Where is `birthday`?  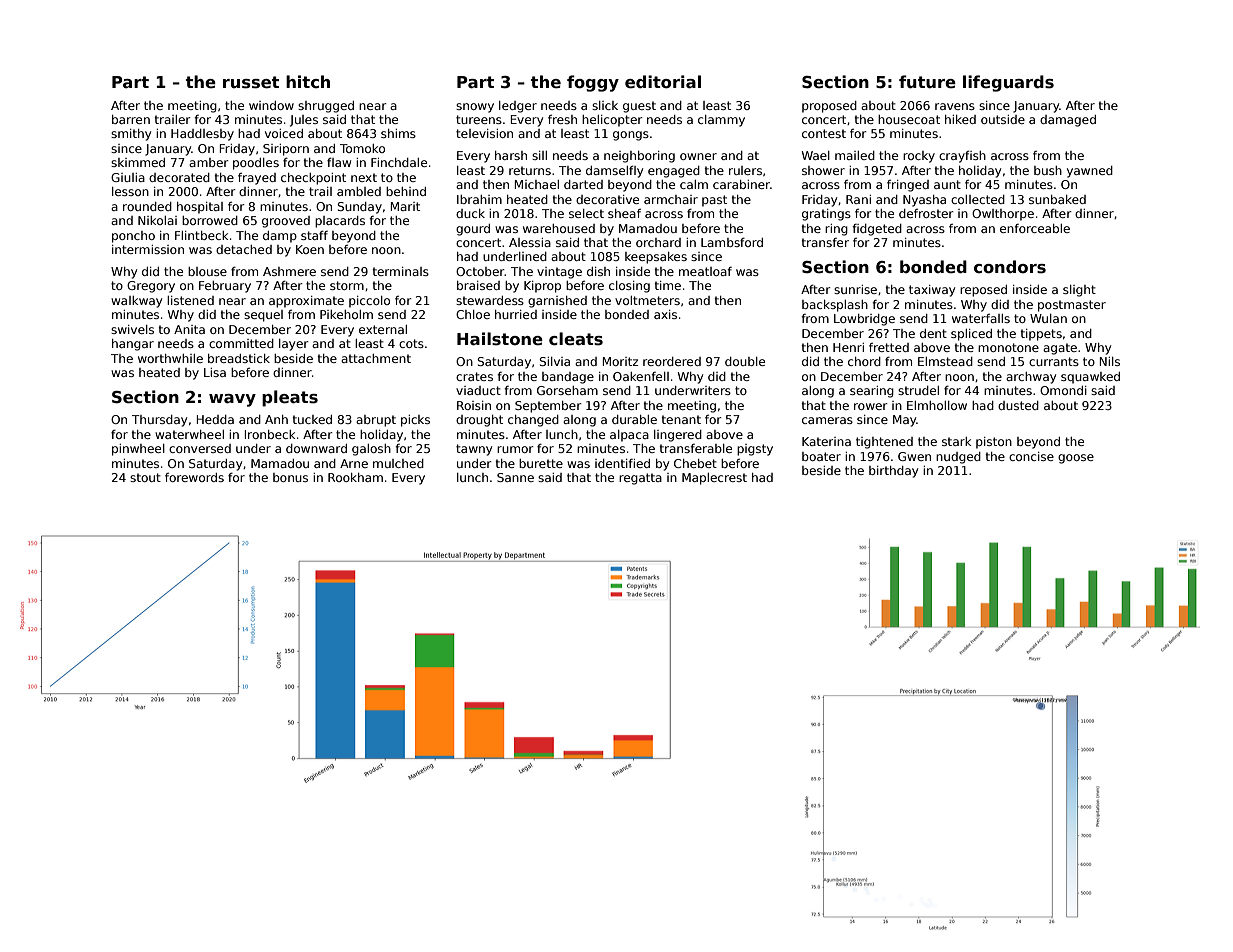 birthday is located at coordinates (893, 472).
